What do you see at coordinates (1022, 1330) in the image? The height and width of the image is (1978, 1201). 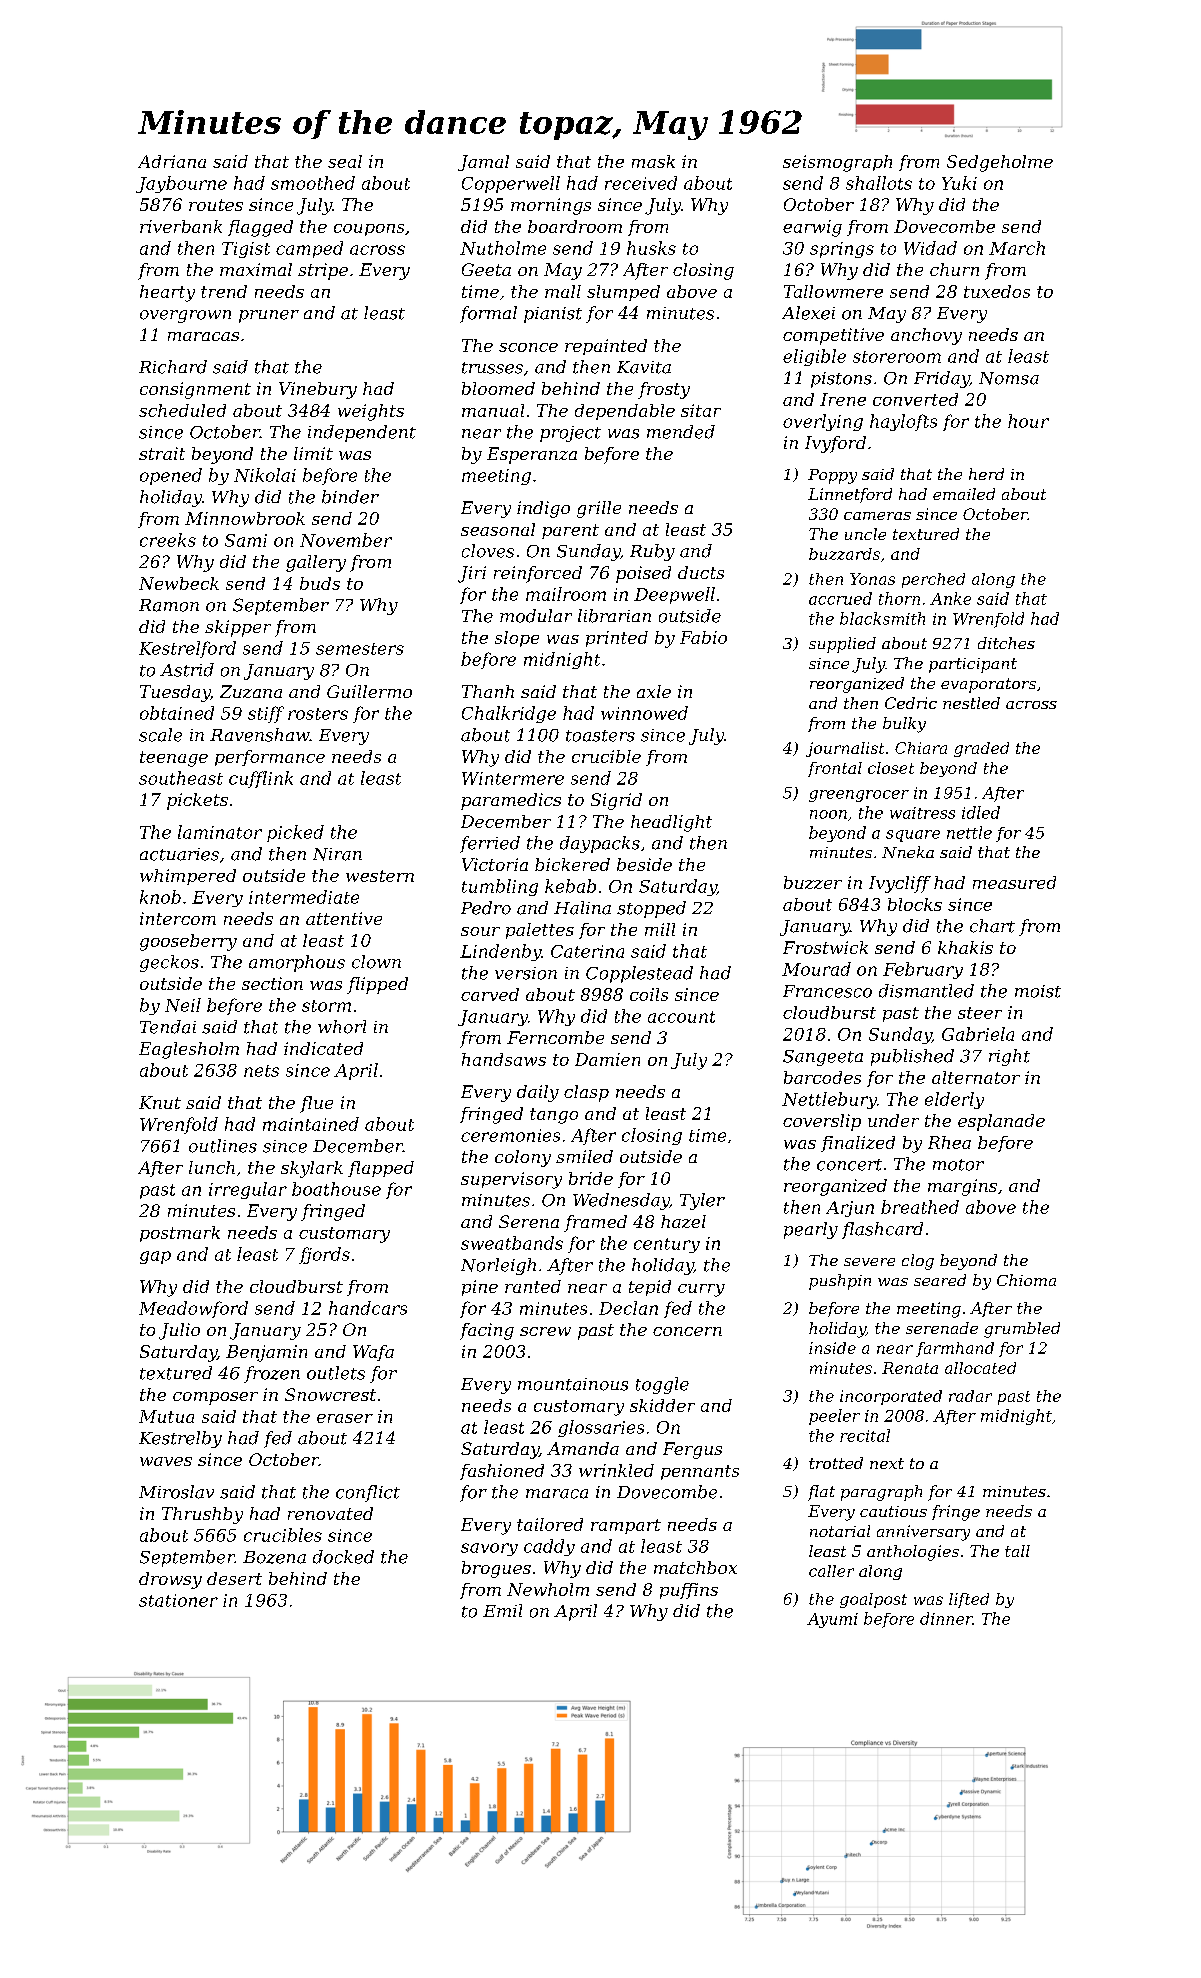 I see `grumbled` at bounding box center [1022, 1330].
